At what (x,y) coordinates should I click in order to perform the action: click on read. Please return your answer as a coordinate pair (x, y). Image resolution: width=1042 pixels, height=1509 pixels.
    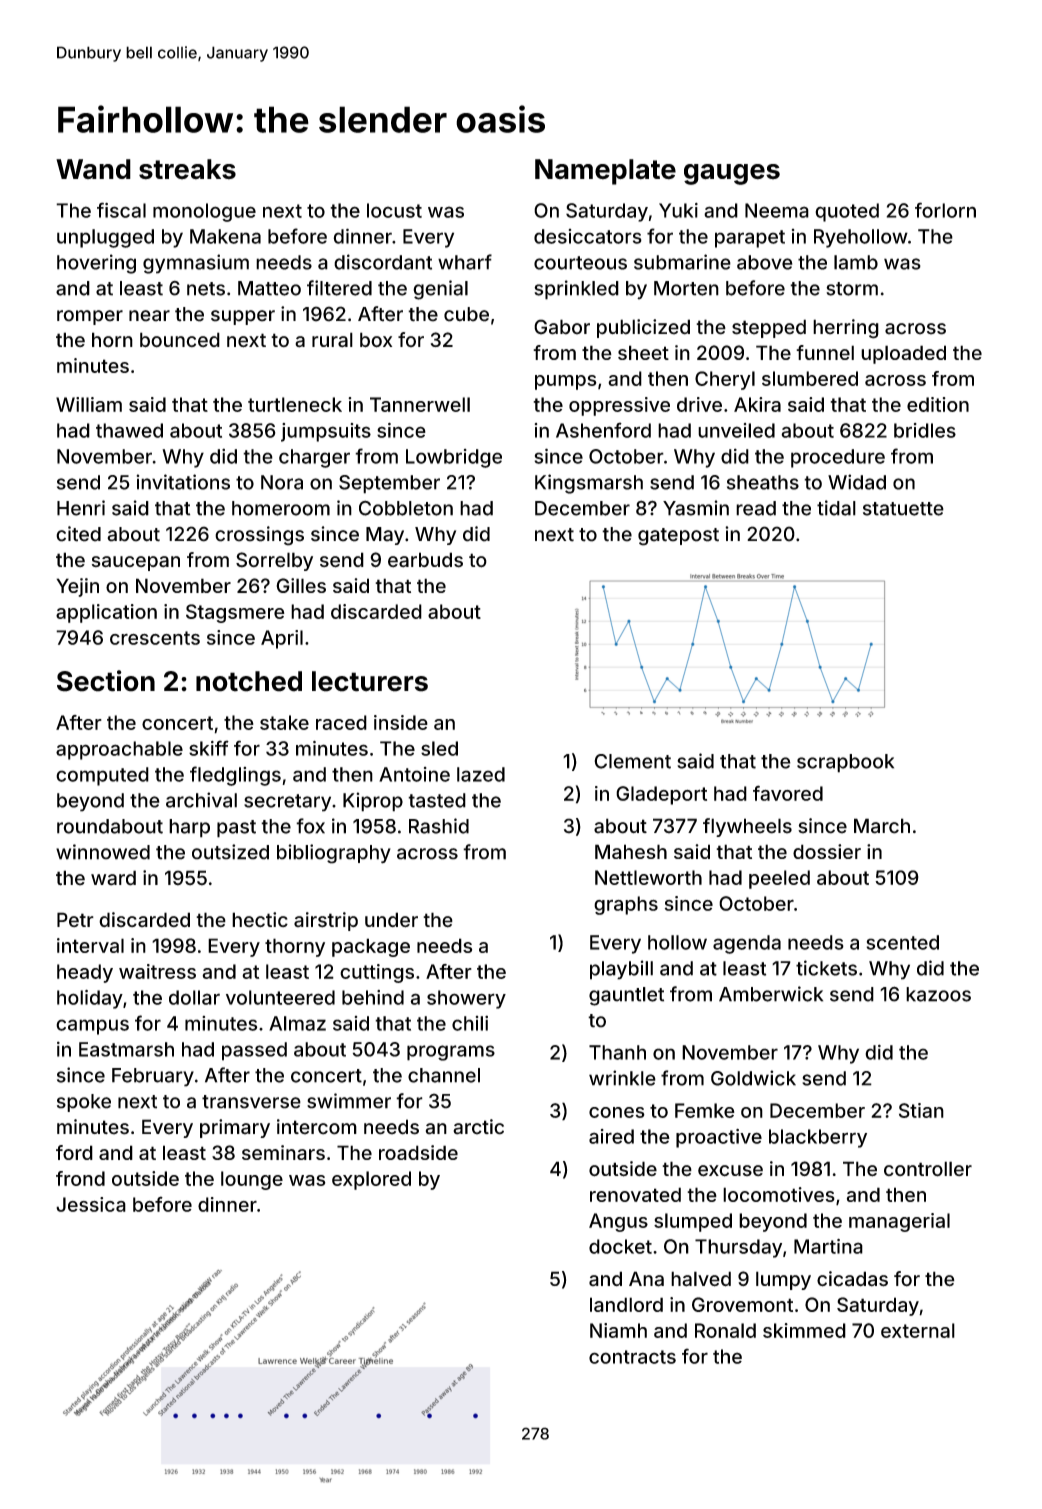
    Looking at the image, I should click on (756, 508).
